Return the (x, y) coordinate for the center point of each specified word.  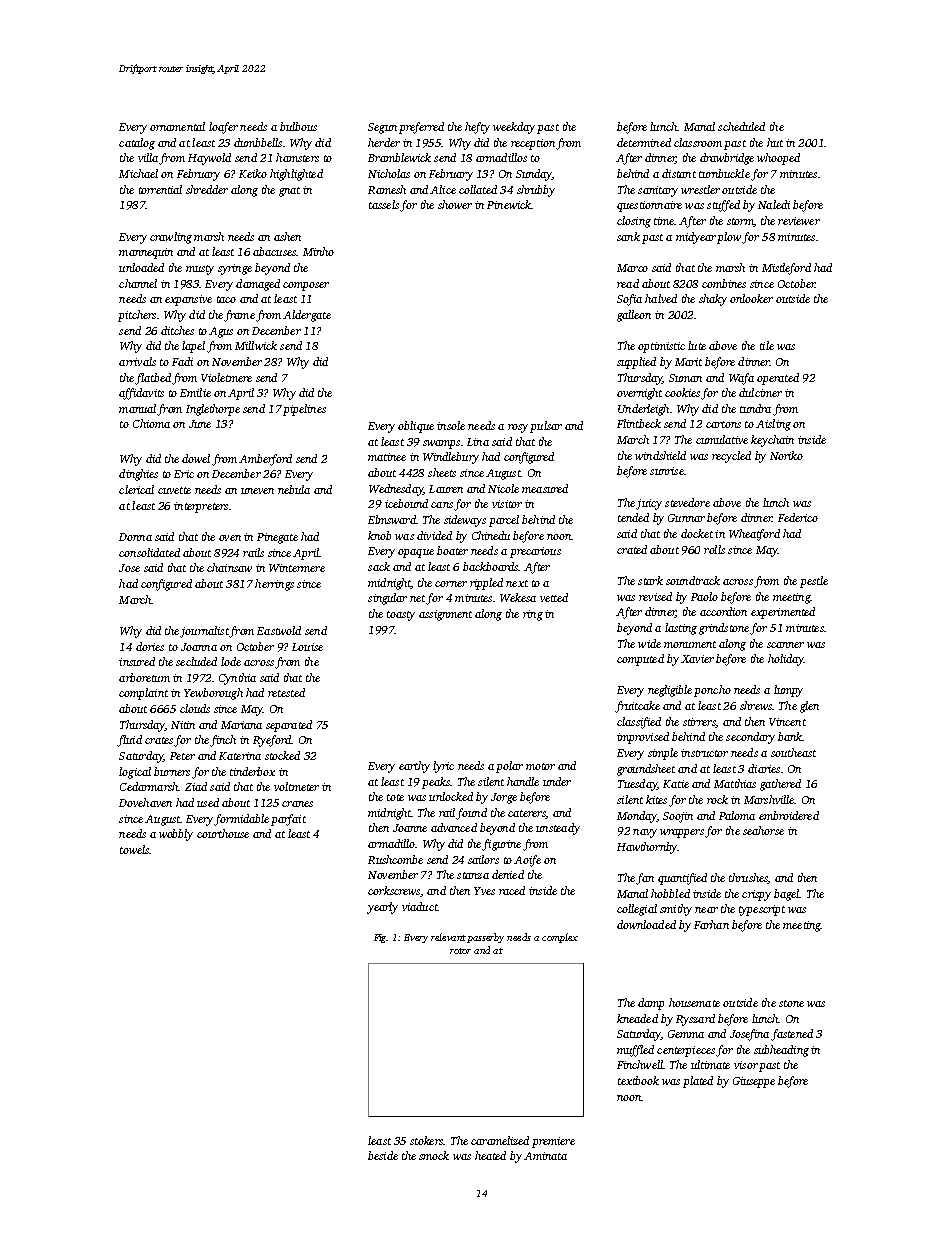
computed (640, 660)
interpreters (201, 507)
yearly (382, 908)
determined (644, 142)
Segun (382, 128)
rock (717, 799)
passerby (485, 938)
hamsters (297, 157)
